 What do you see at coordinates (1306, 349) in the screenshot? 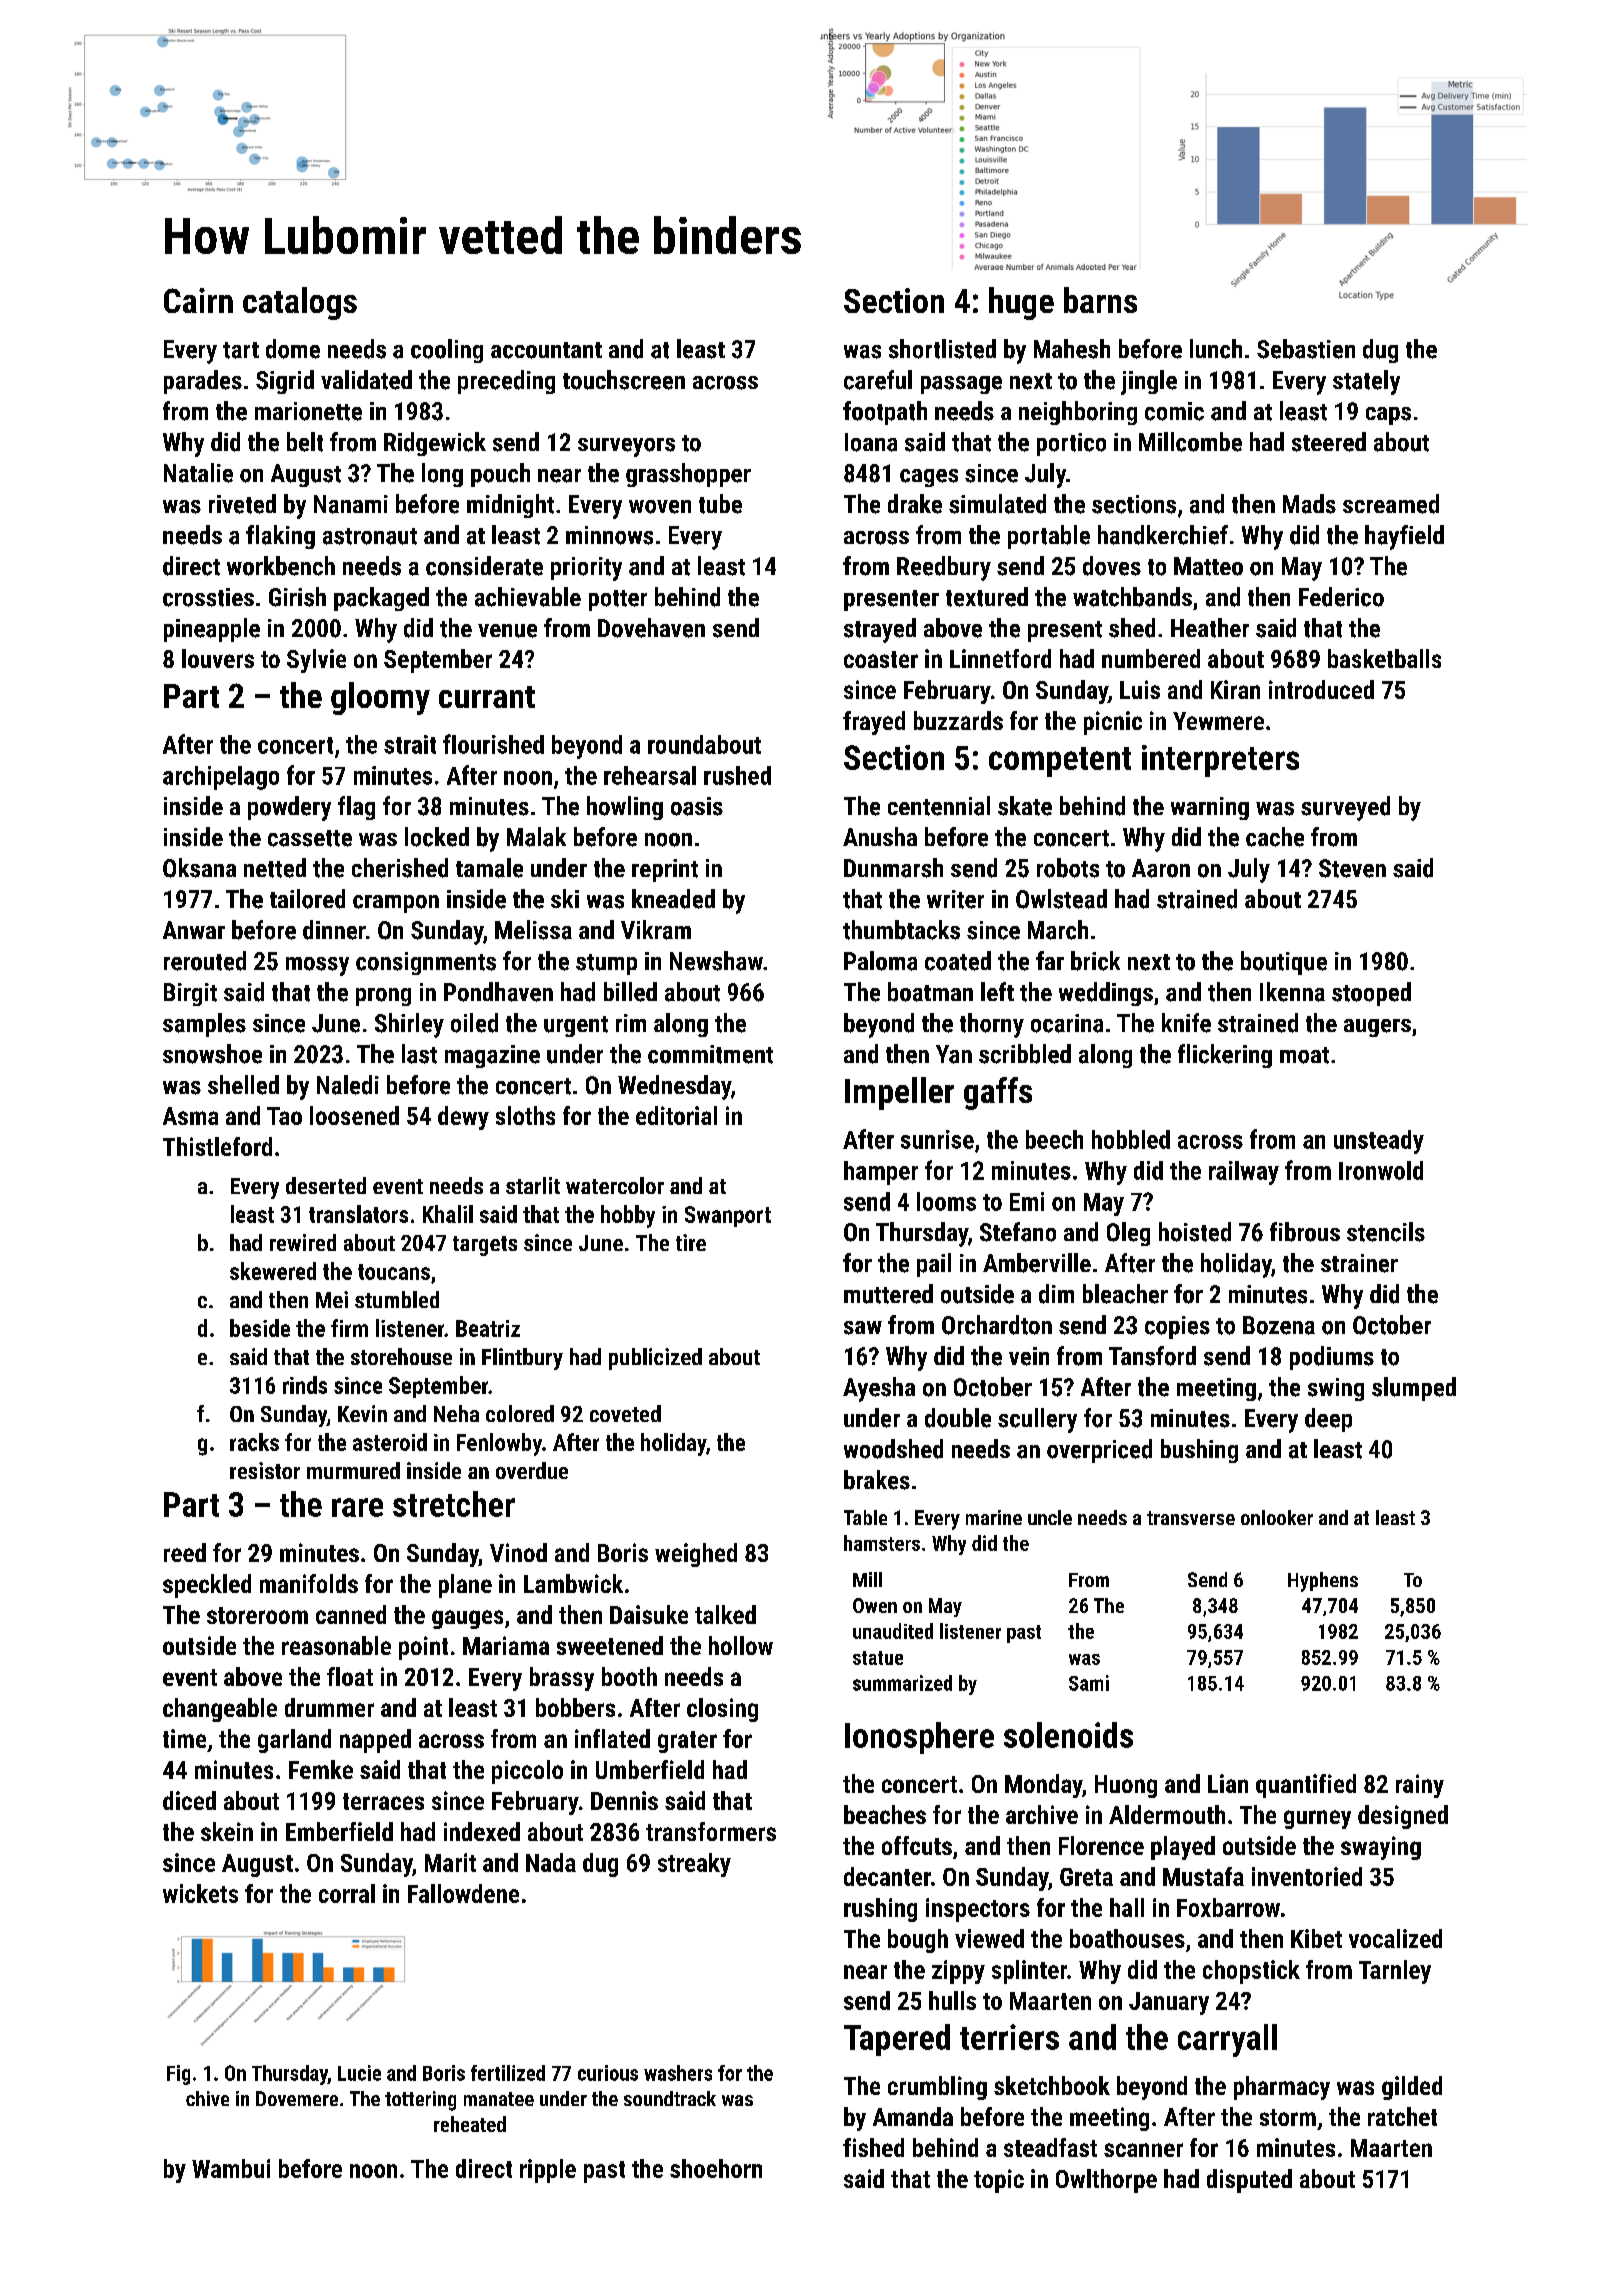
I see `Sebastien` at bounding box center [1306, 349].
